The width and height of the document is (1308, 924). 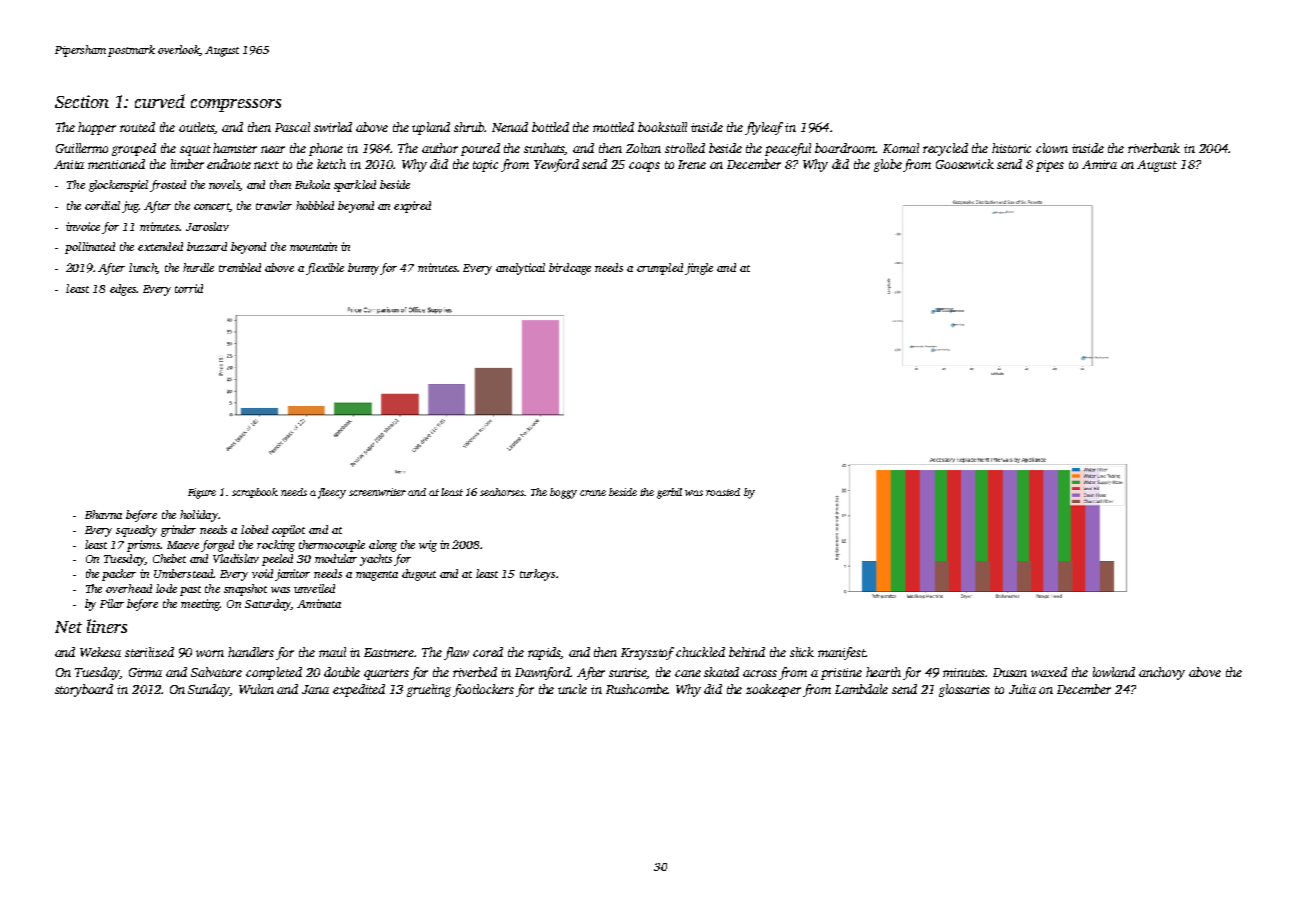 I want to click on curved, so click(x=160, y=101).
